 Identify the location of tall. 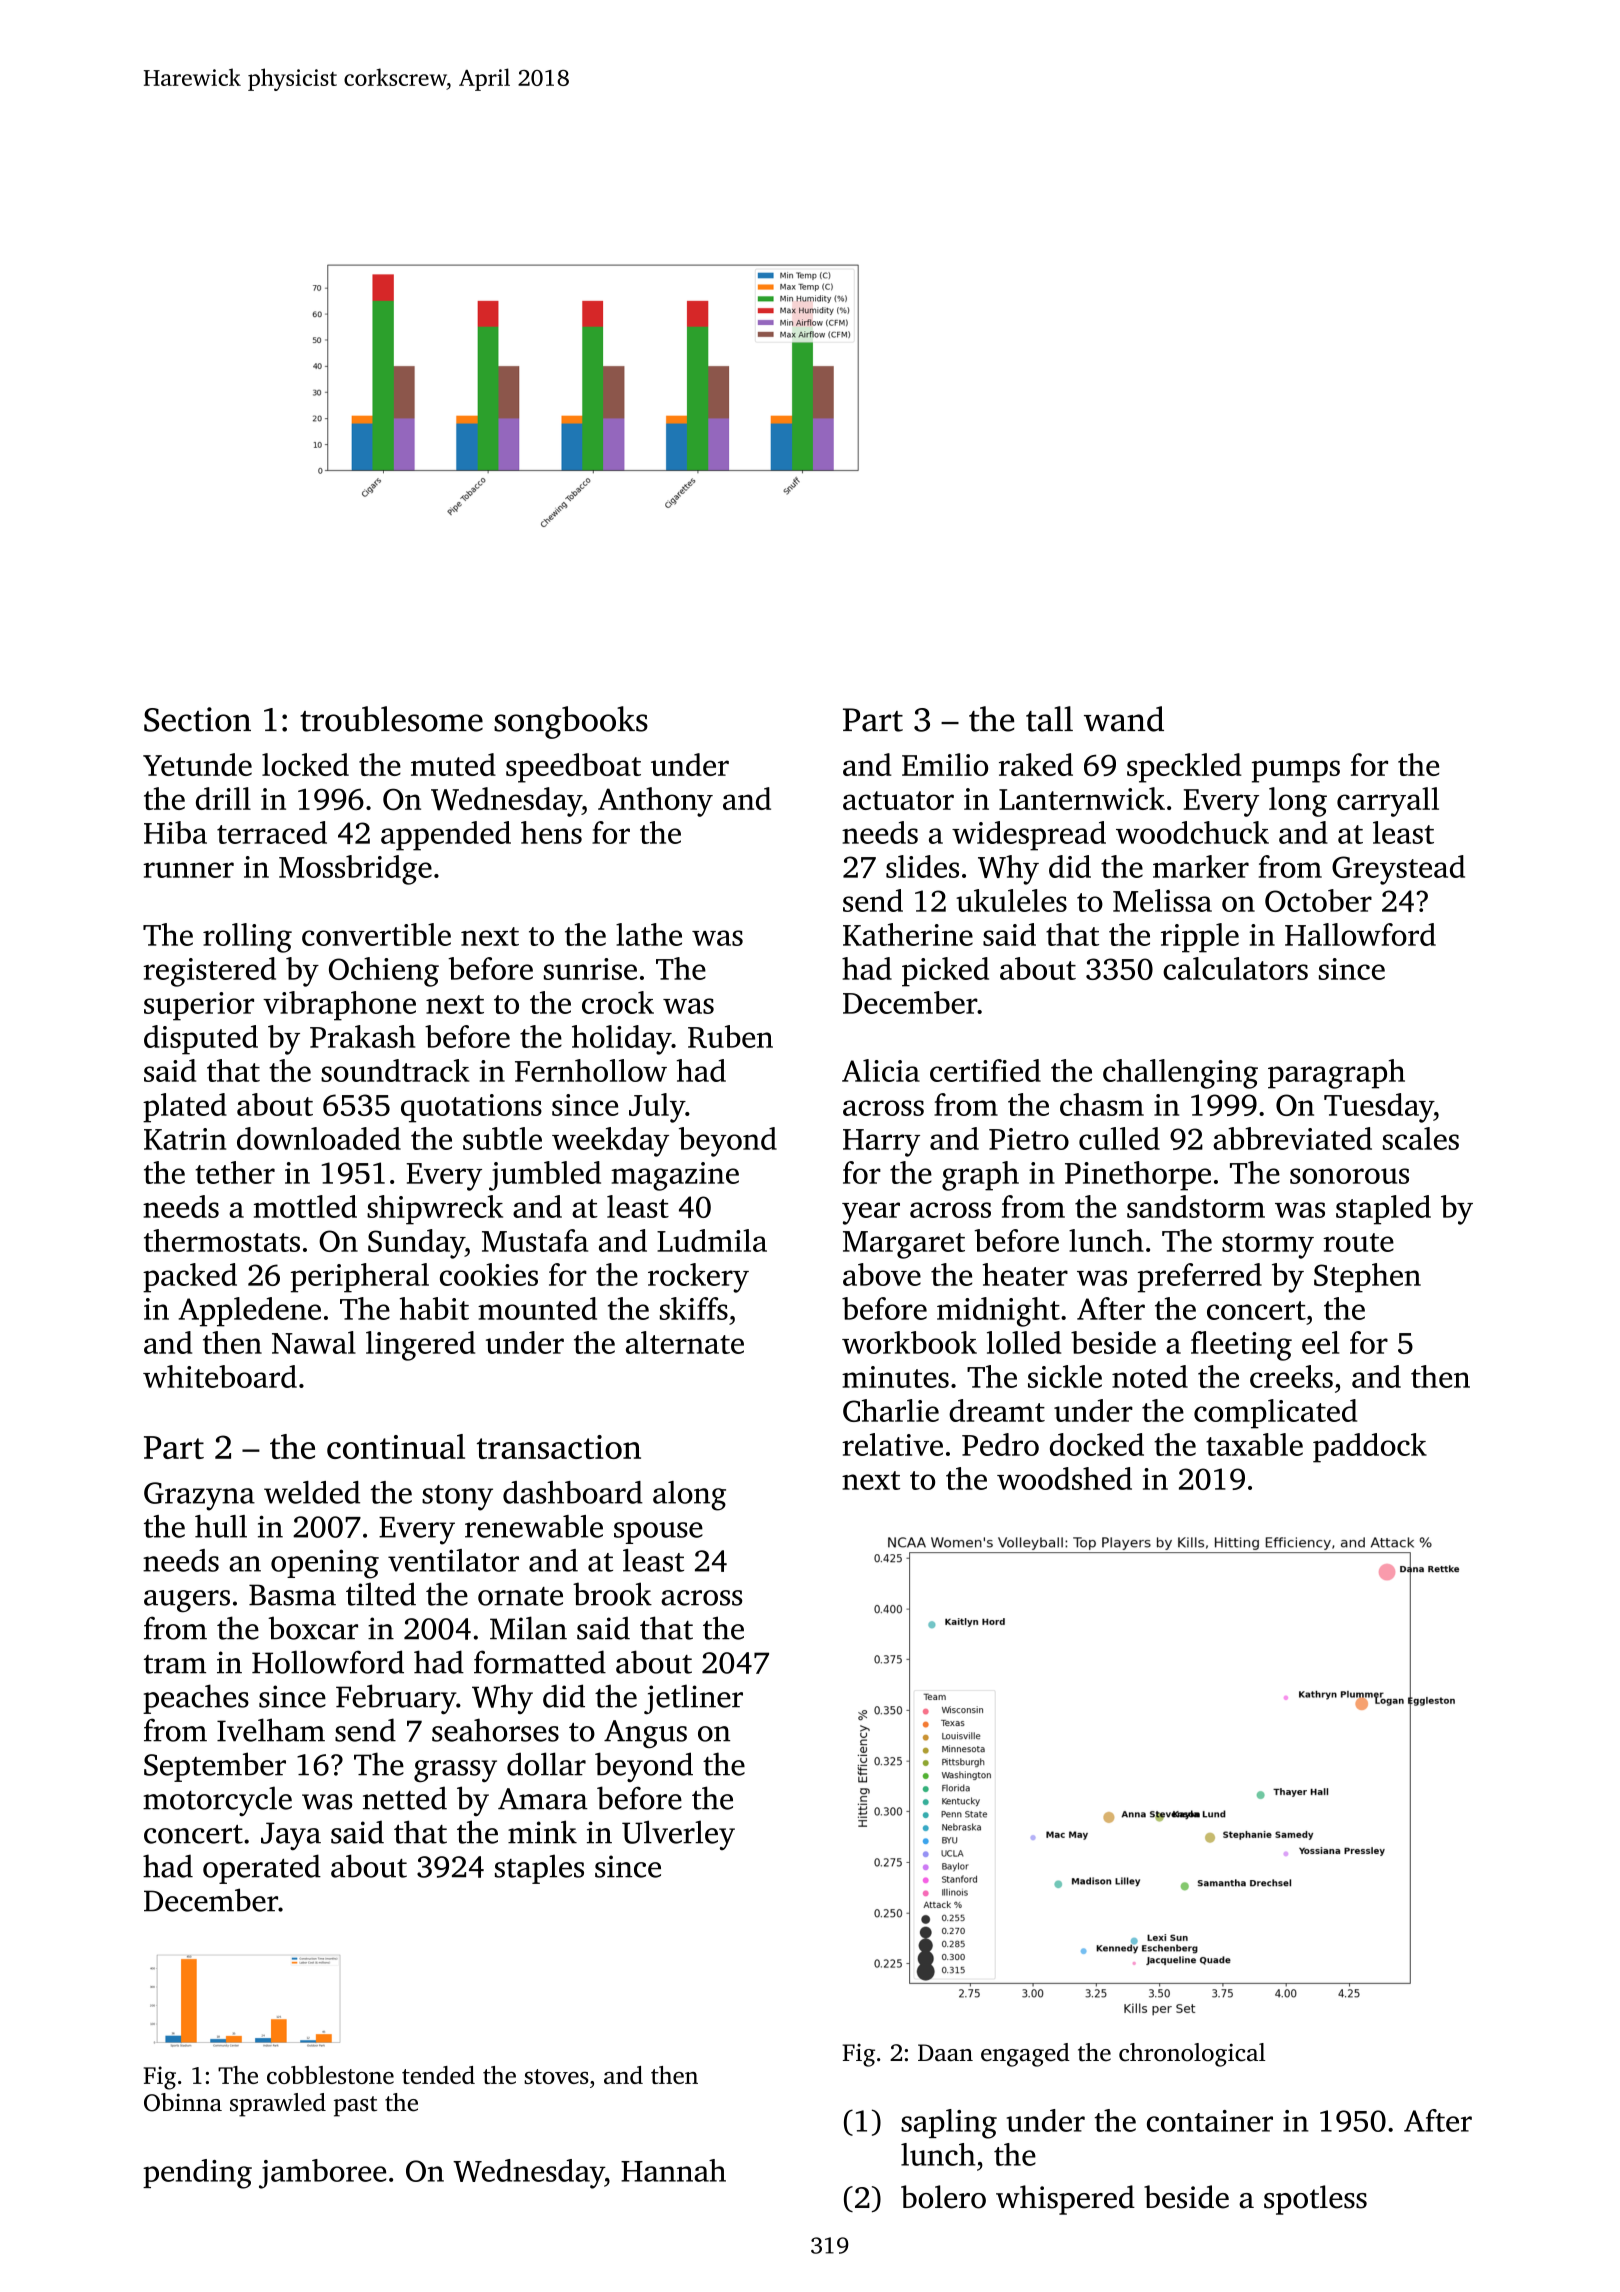
(1049, 719).
